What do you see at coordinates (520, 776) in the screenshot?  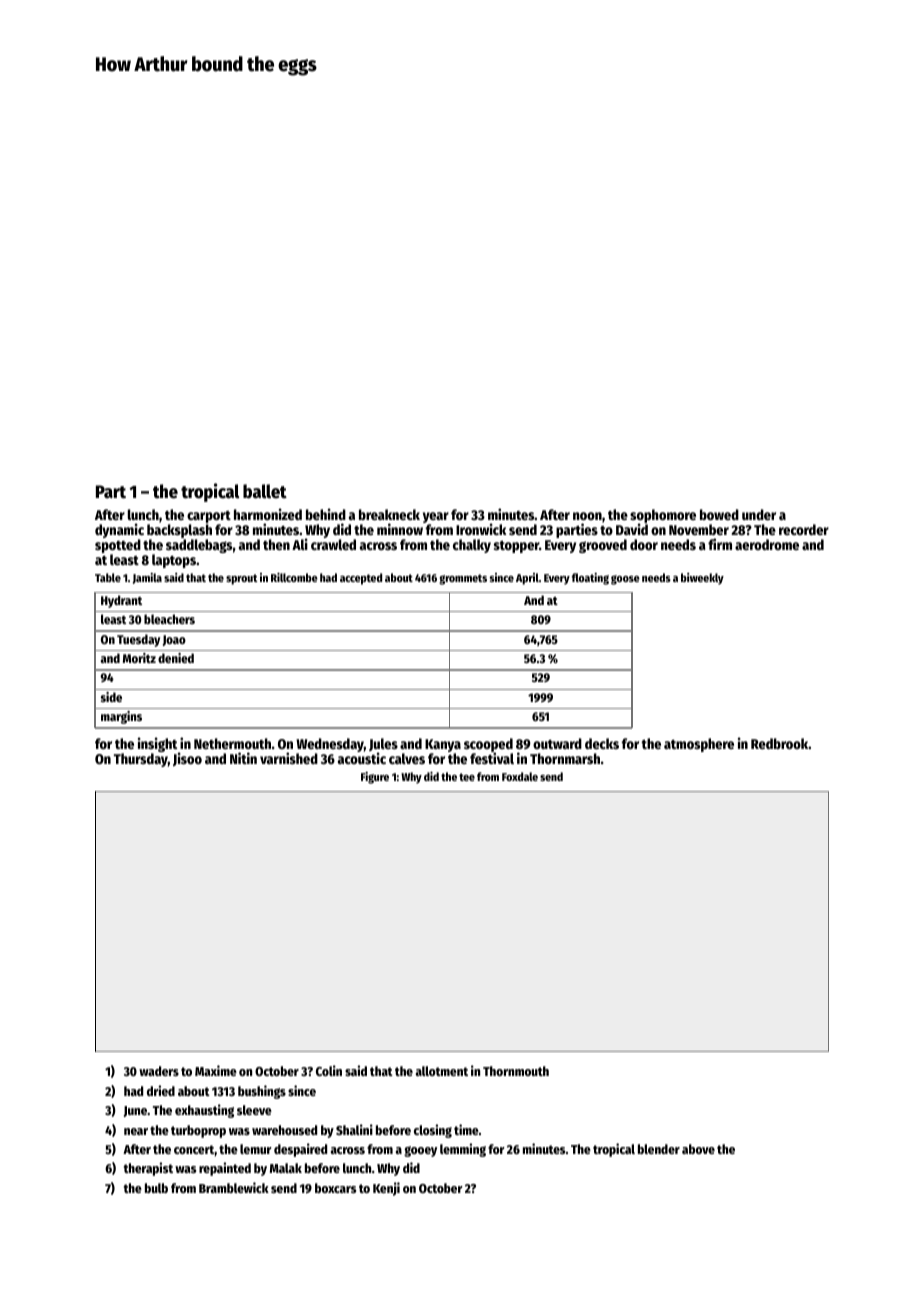 I see `Foxdale` at bounding box center [520, 776].
